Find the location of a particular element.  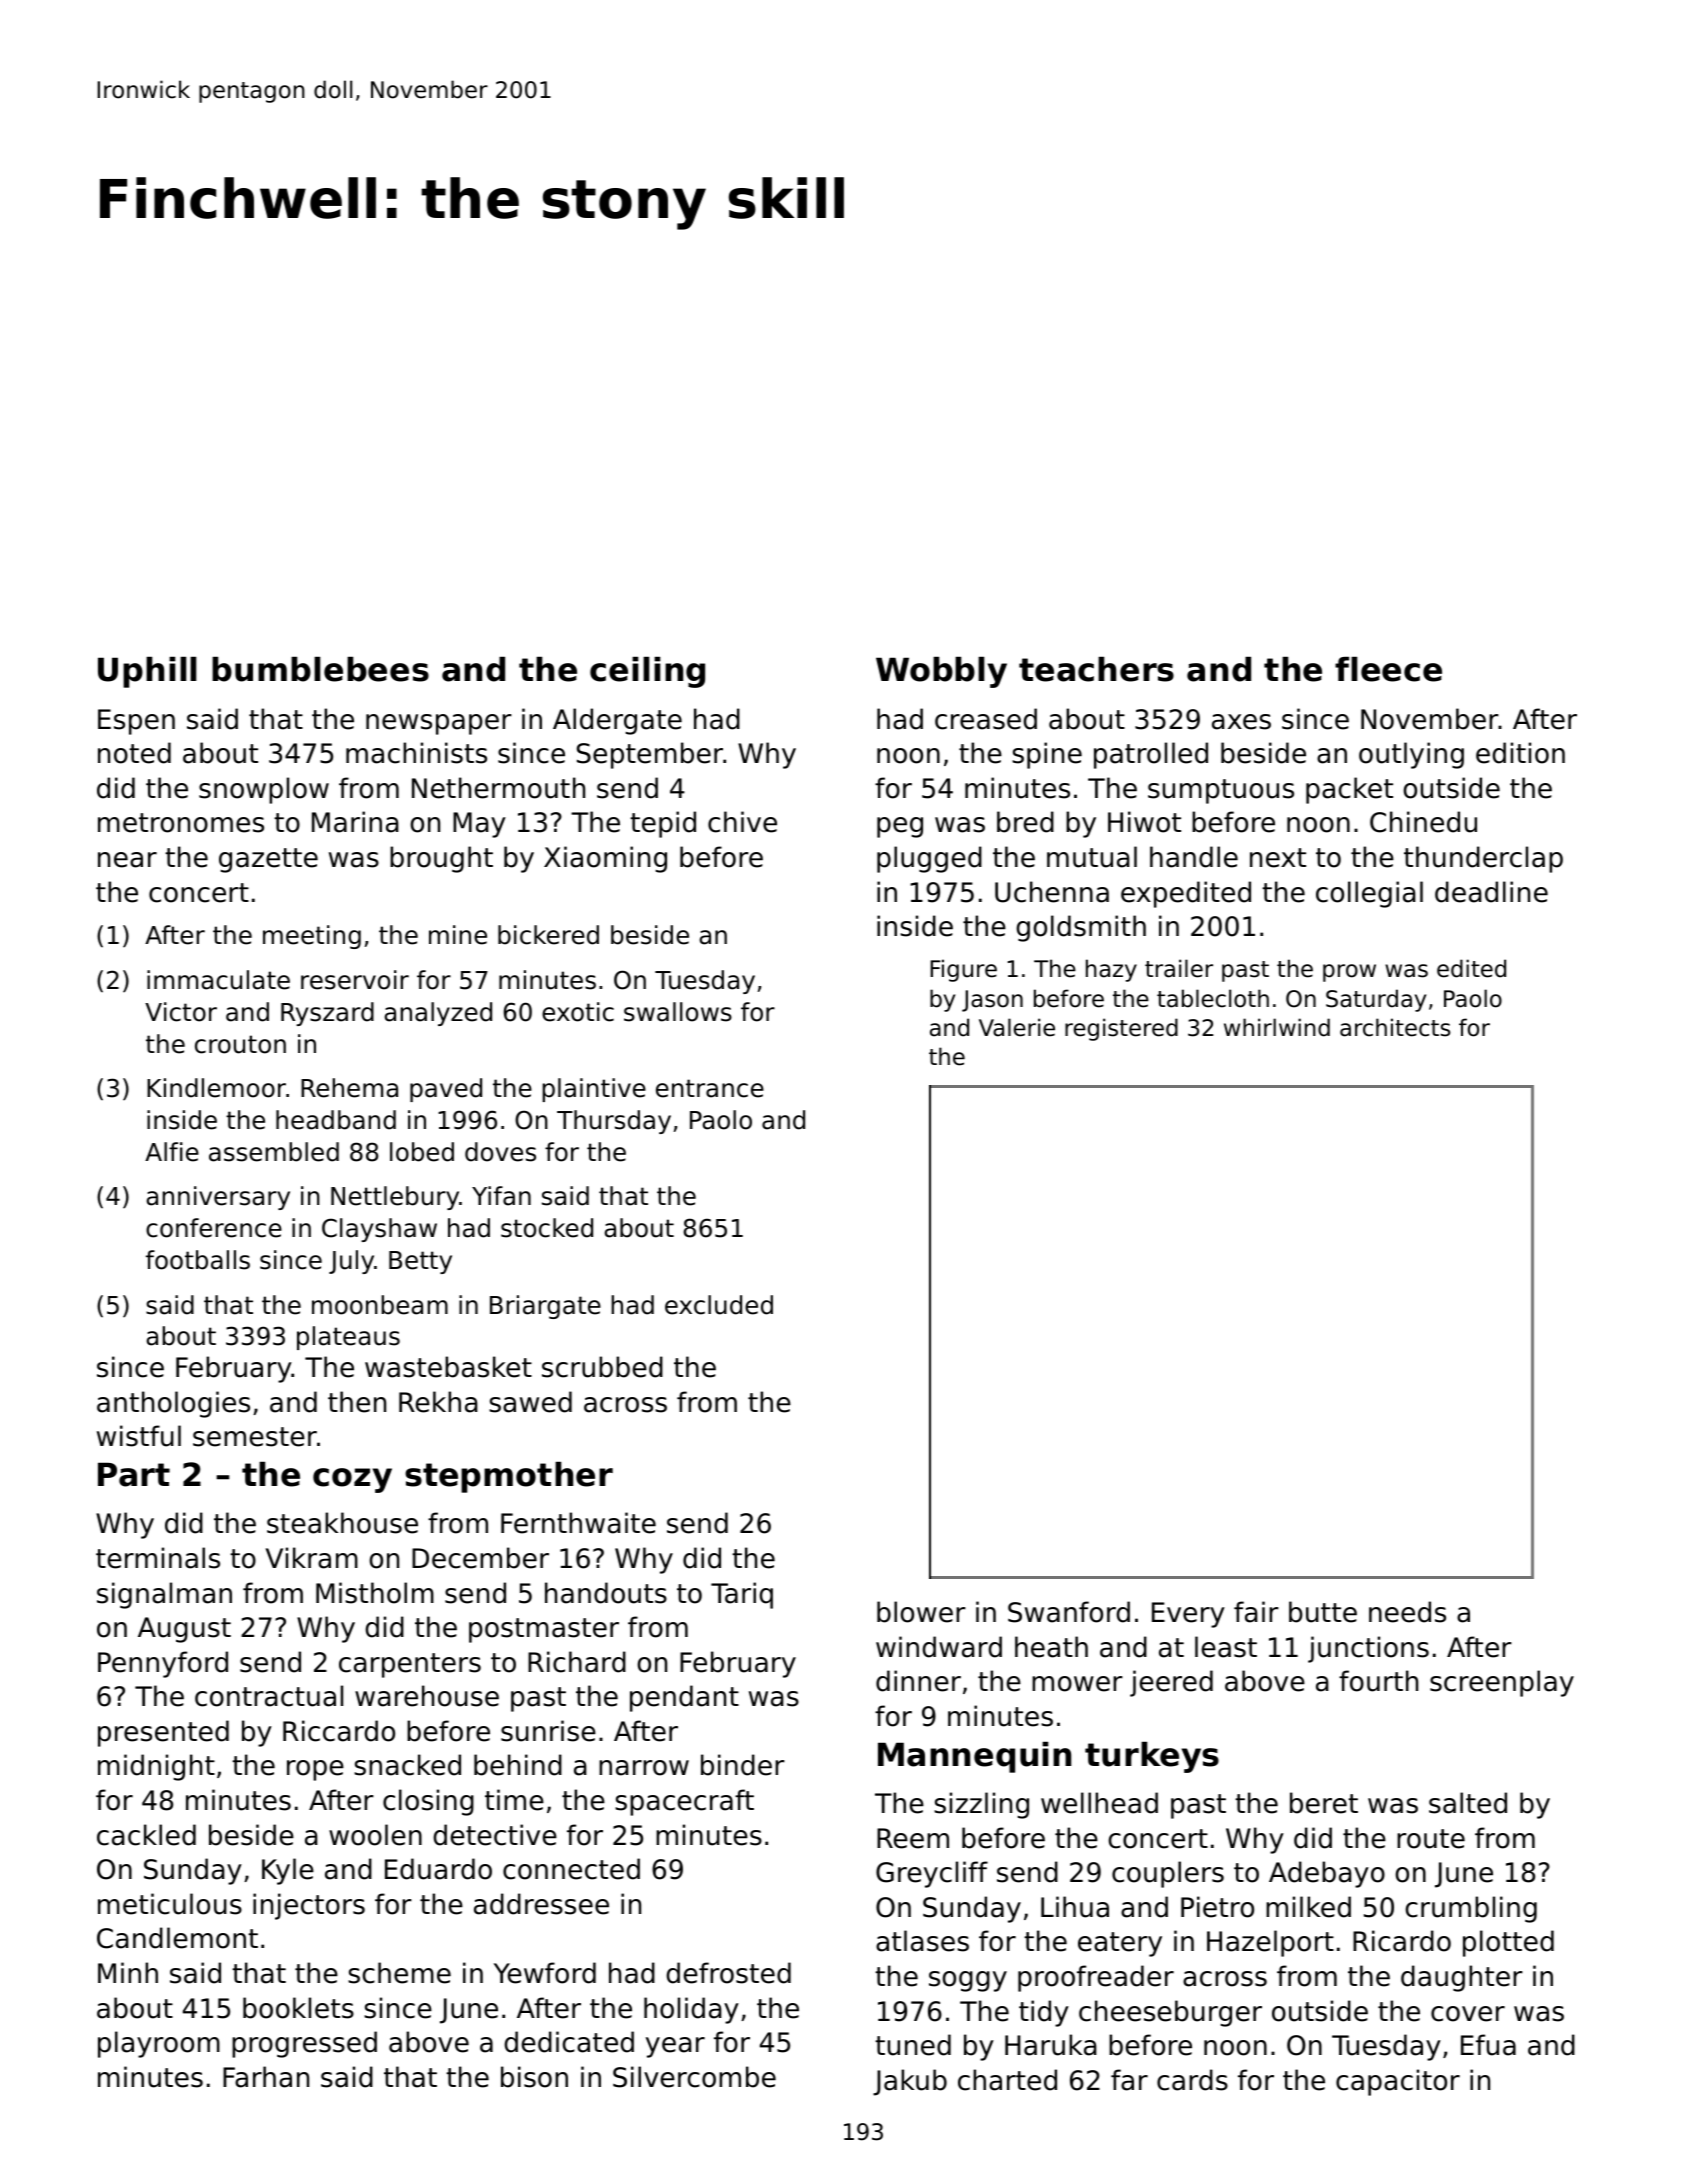

bison is located at coordinates (534, 2077).
